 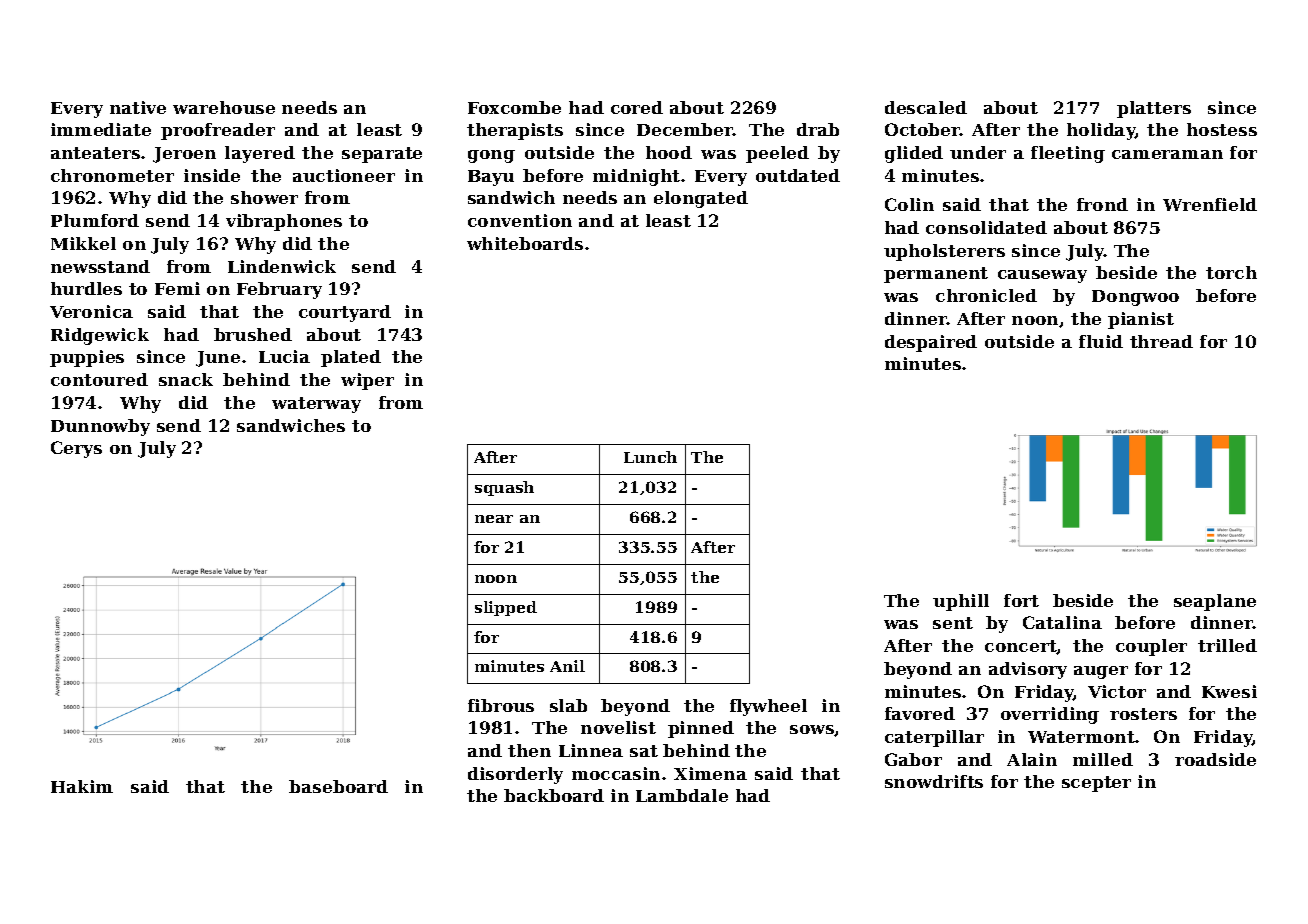 What do you see at coordinates (1215, 602) in the screenshot?
I see `seaplane` at bounding box center [1215, 602].
